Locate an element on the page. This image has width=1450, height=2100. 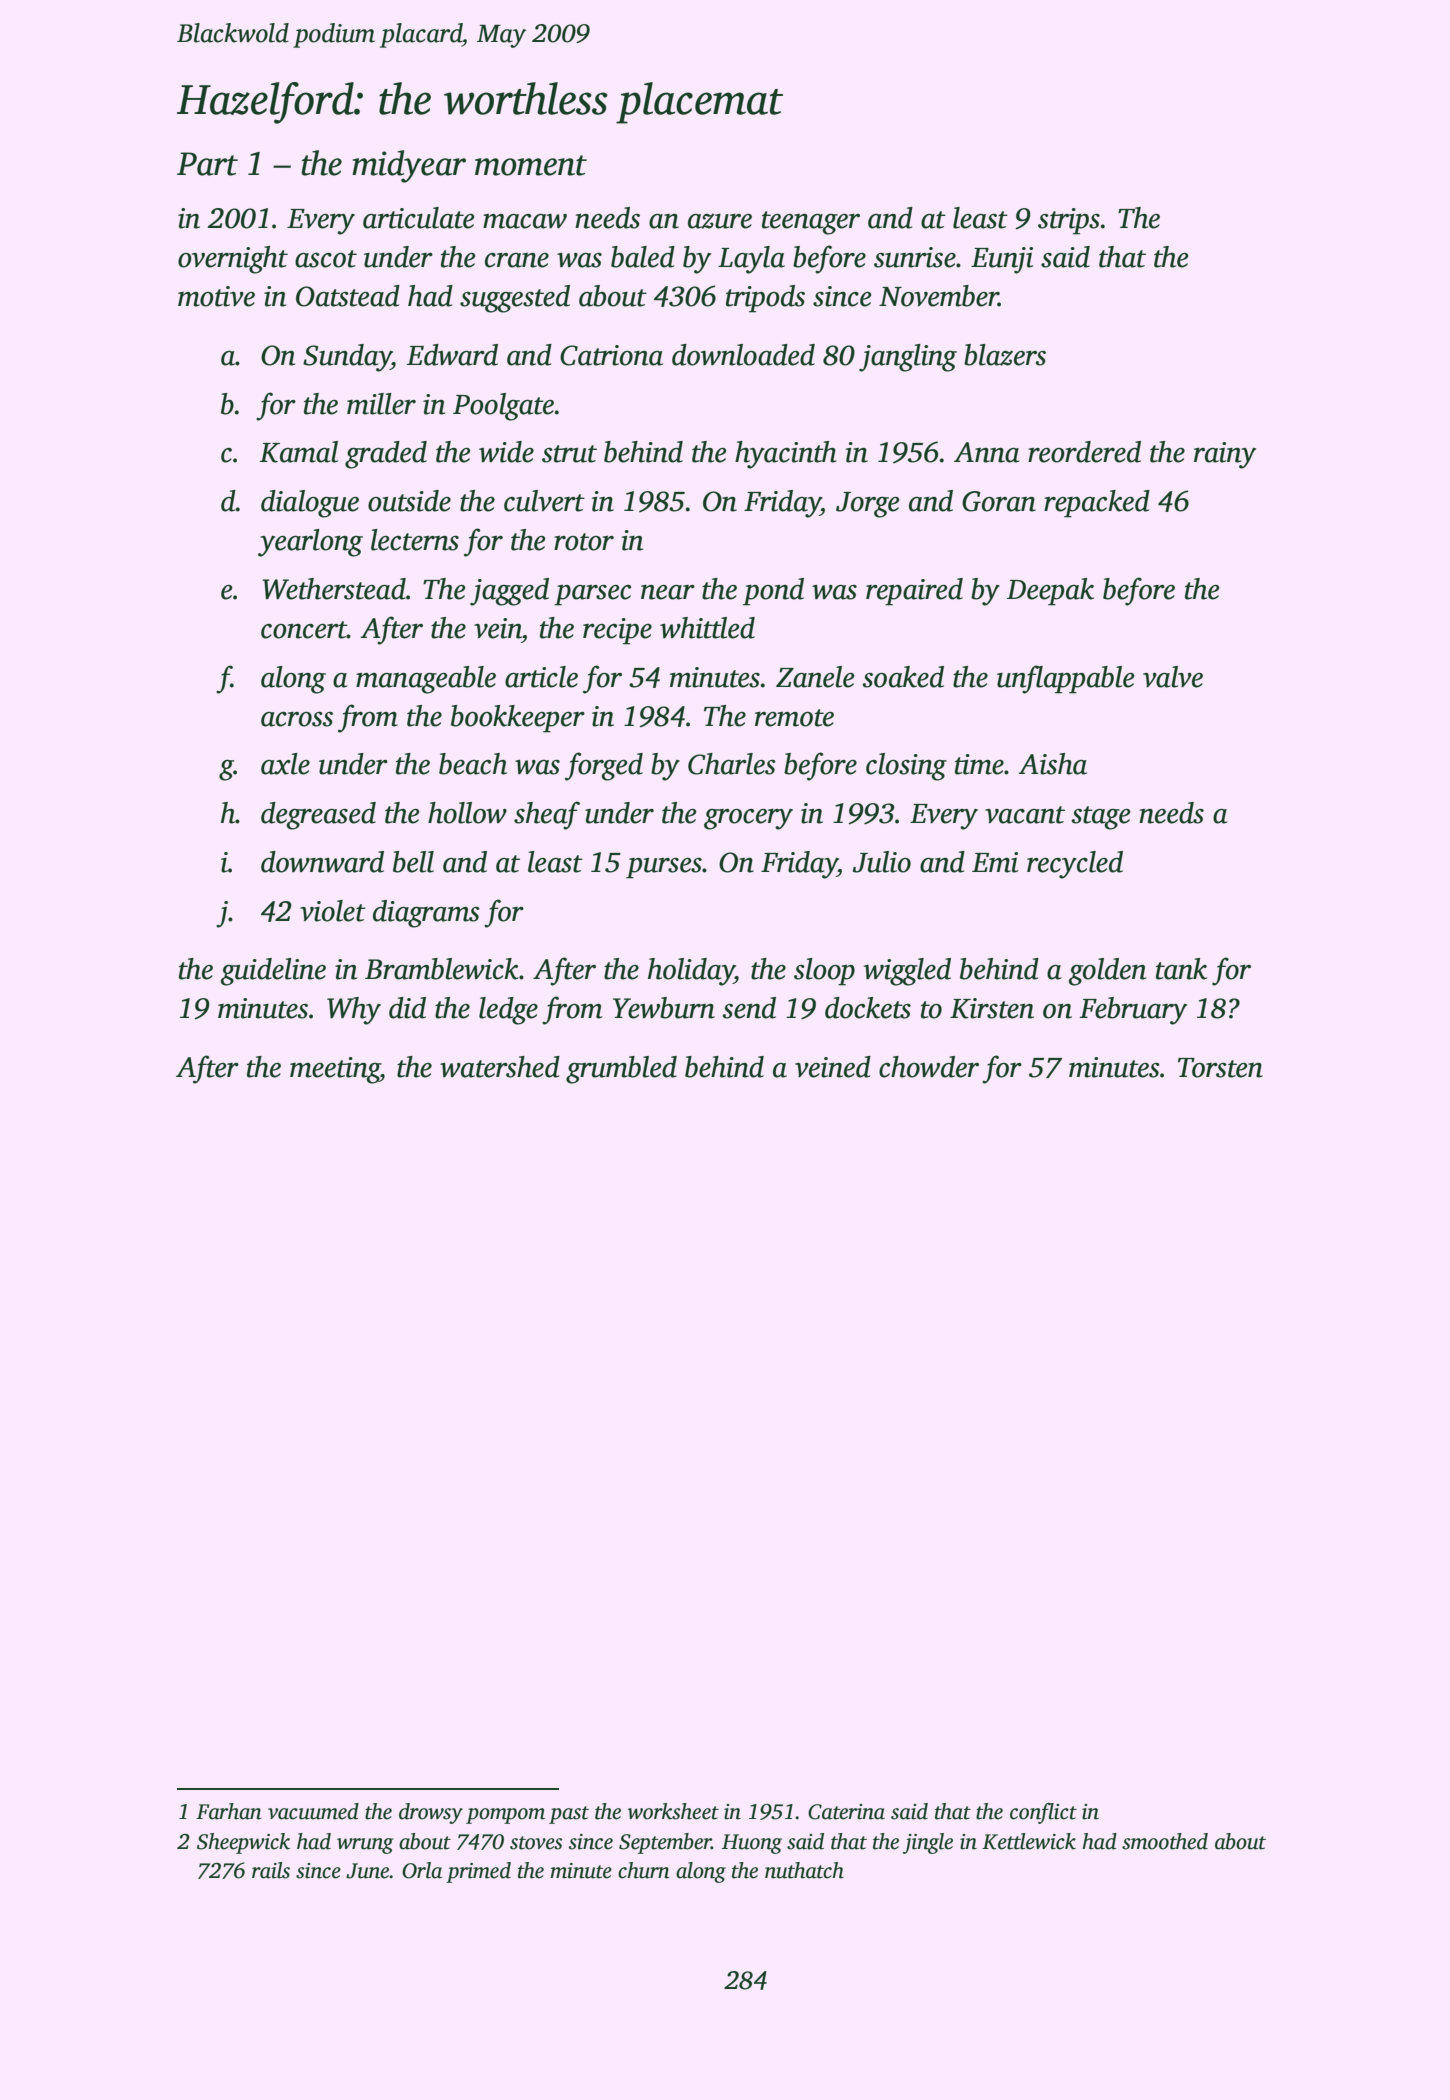
Part is located at coordinates (207, 164).
